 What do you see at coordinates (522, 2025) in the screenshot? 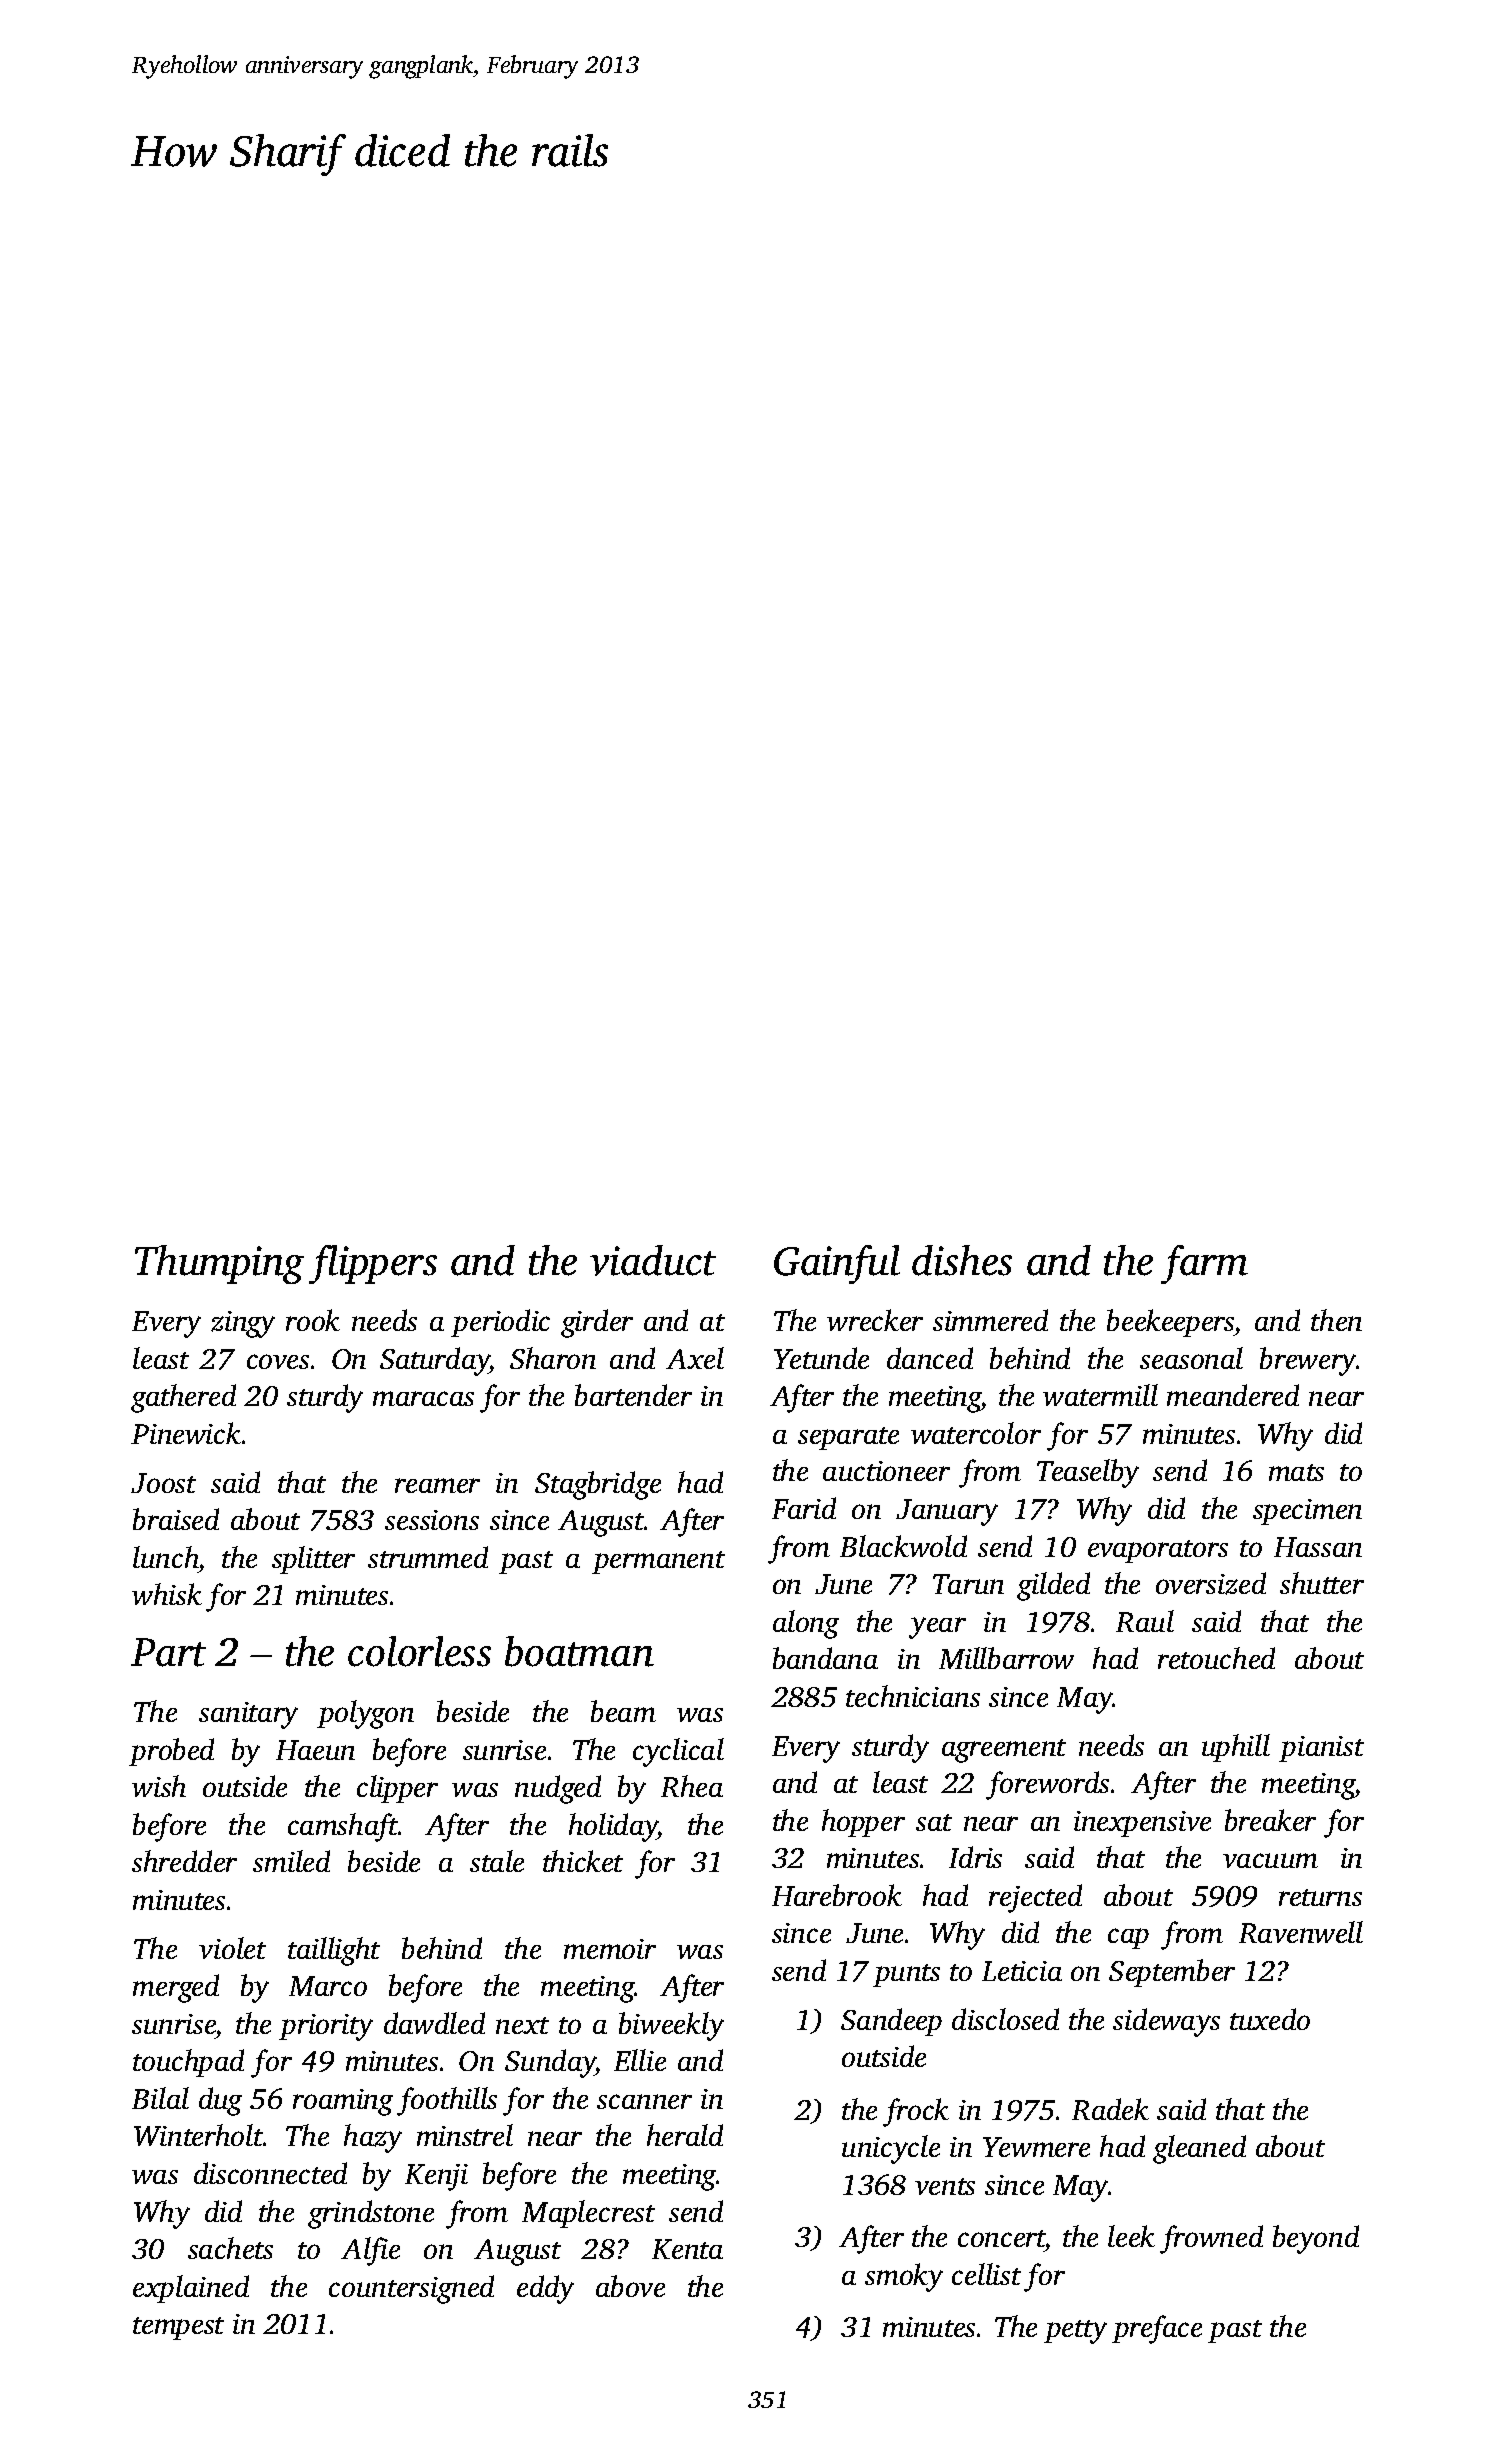
I see `next` at bounding box center [522, 2025].
